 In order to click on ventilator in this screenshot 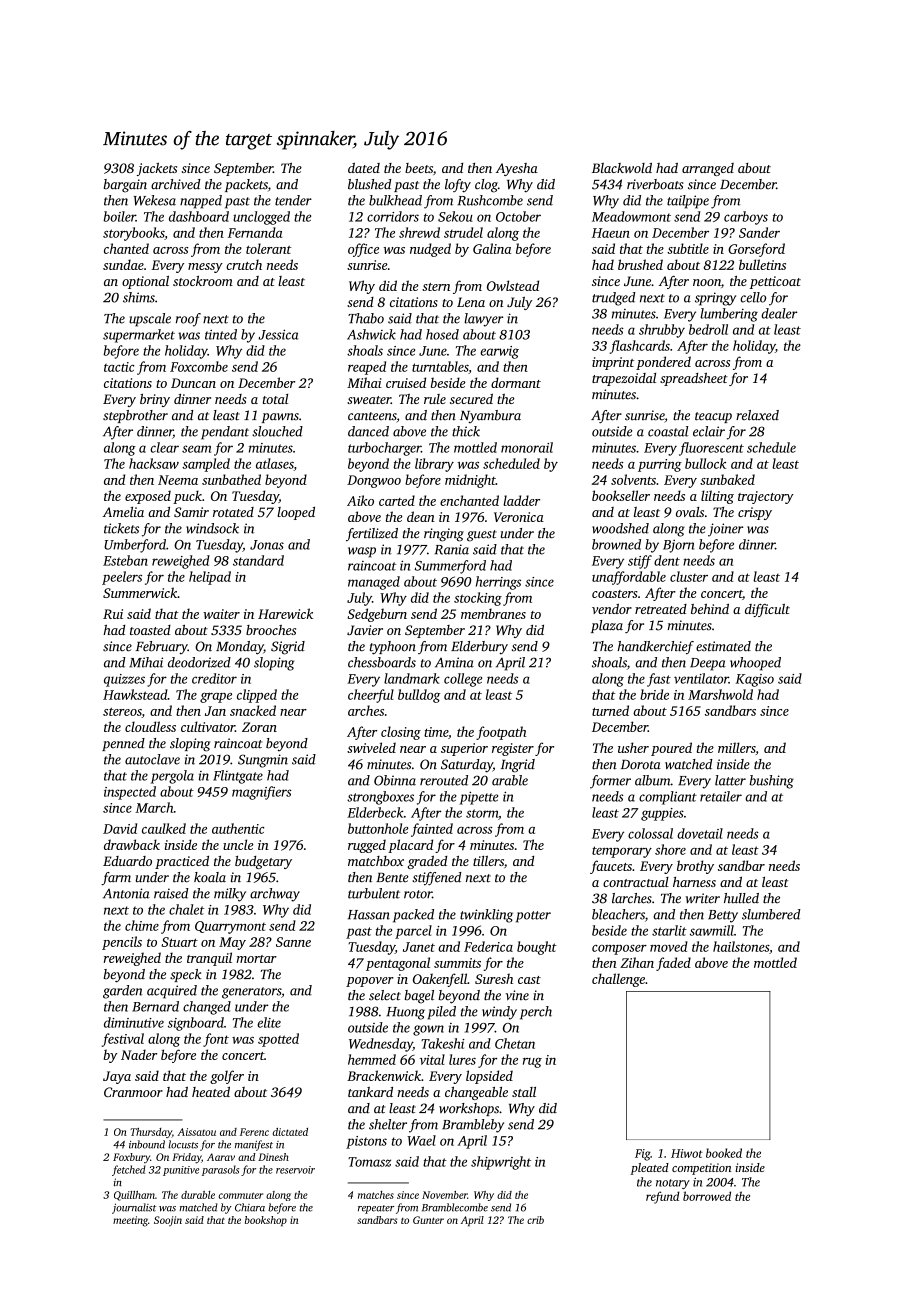, I will do `click(701, 678)`.
